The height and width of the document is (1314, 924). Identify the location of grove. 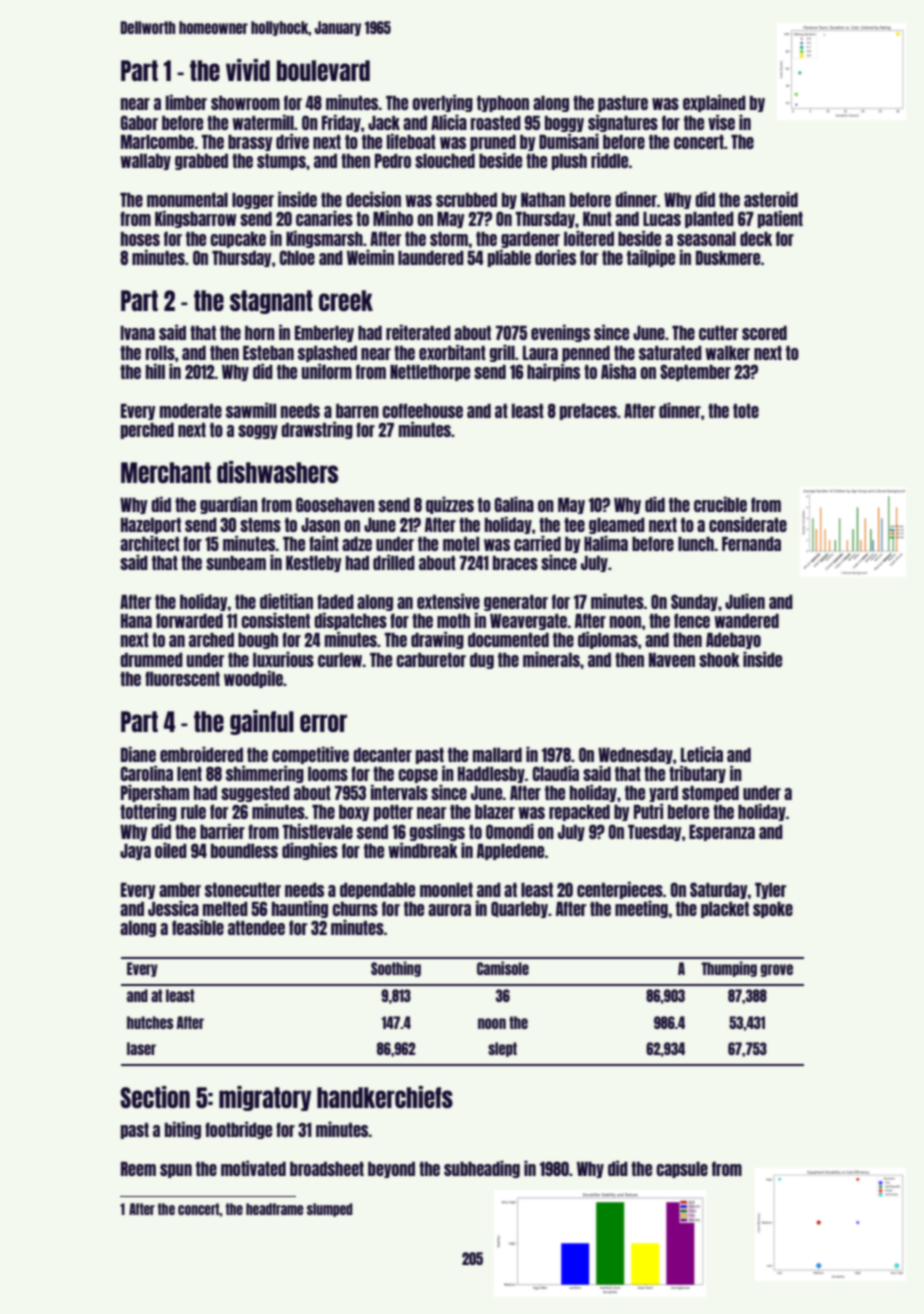
(776, 970).
